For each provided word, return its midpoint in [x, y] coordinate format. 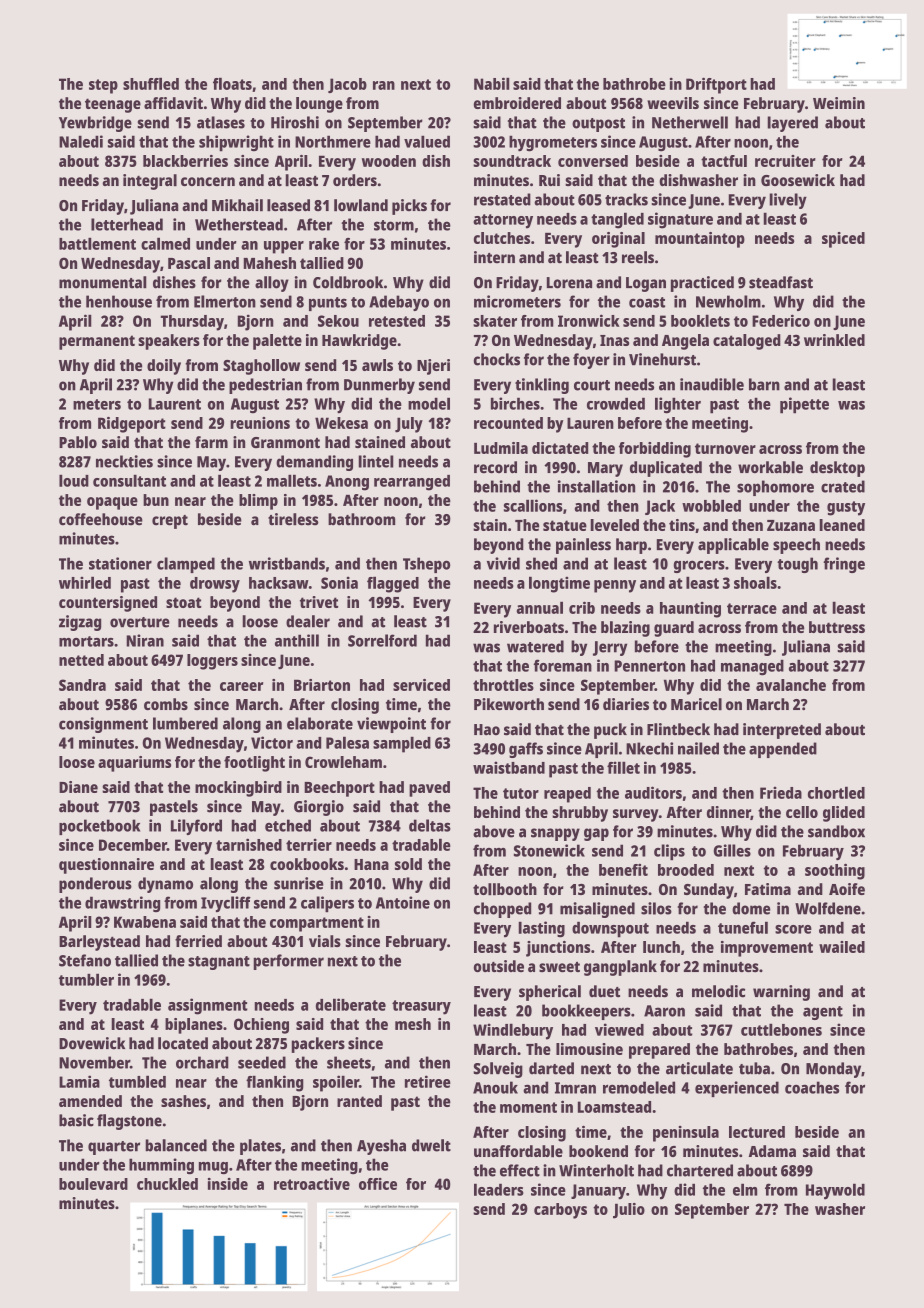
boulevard [93, 1184]
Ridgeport [132, 425]
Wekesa [341, 423]
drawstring [122, 904]
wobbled [711, 505]
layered [792, 124]
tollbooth [505, 889]
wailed [842, 947]
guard [674, 629]
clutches [502, 238]
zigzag [80, 623]
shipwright [236, 143]
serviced [421, 685]
